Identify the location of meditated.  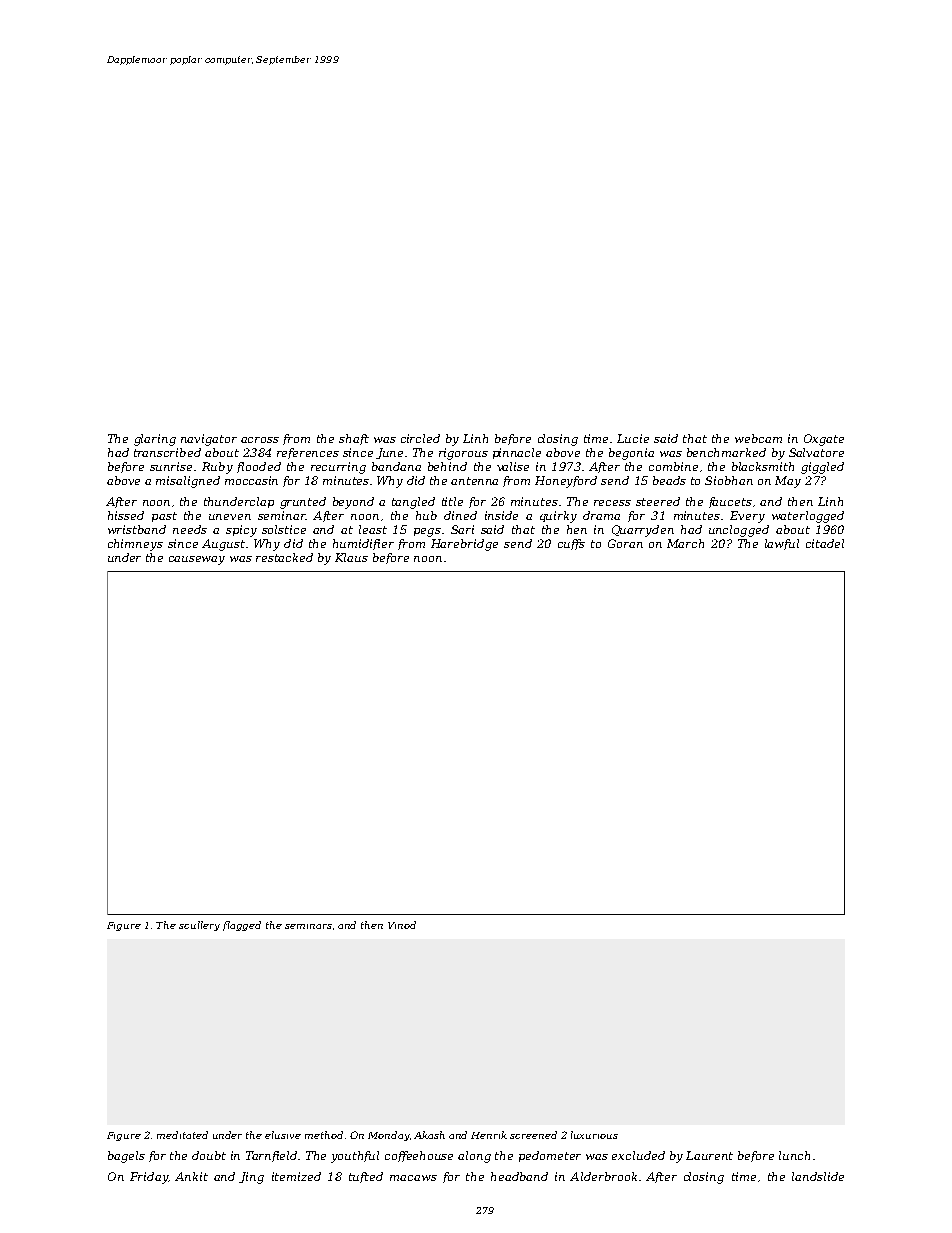
(182, 1135).
